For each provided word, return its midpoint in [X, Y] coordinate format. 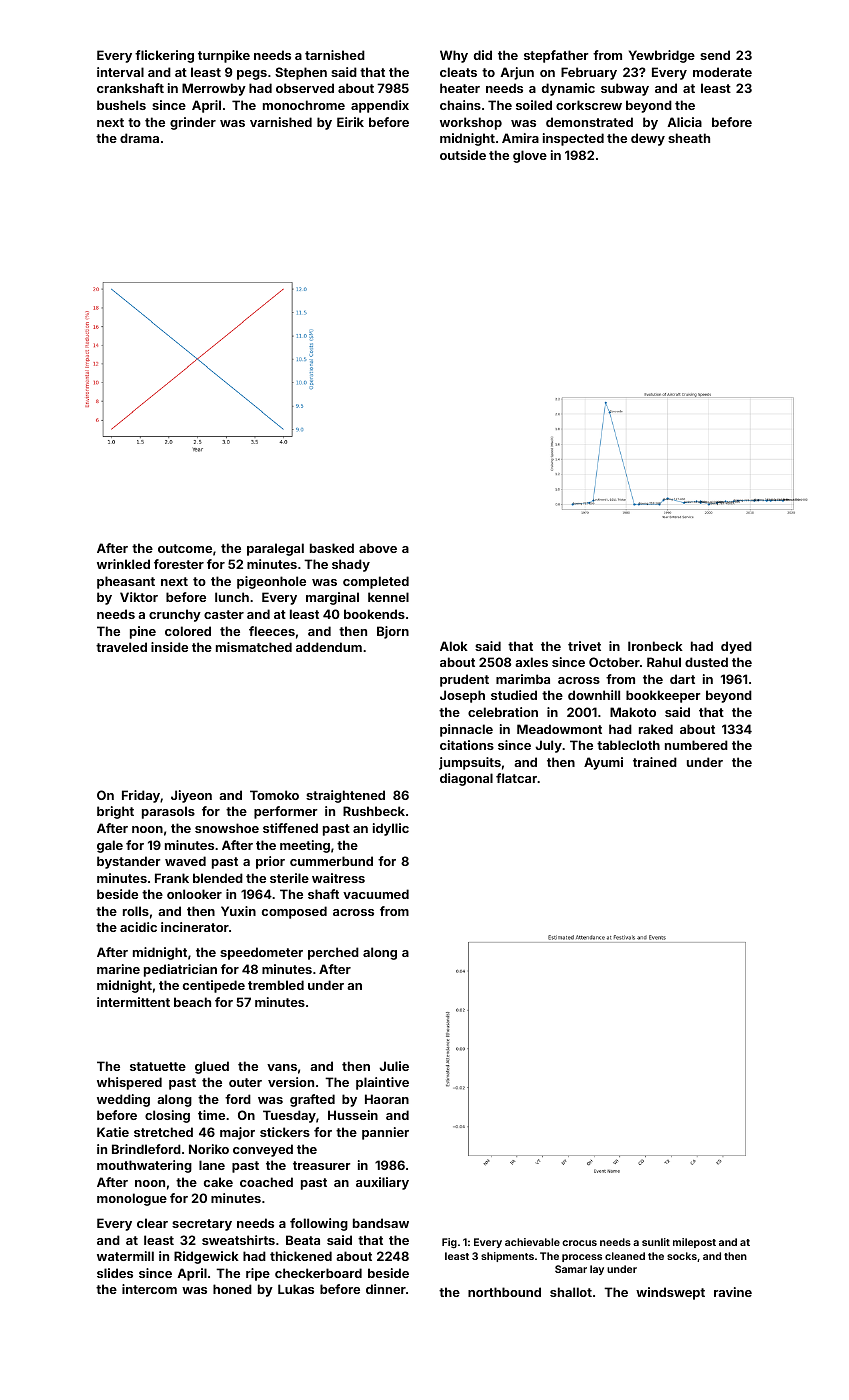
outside [463, 155]
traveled [121, 647]
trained [655, 762]
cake [218, 1182]
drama [139, 138]
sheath [689, 138]
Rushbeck [374, 811]
